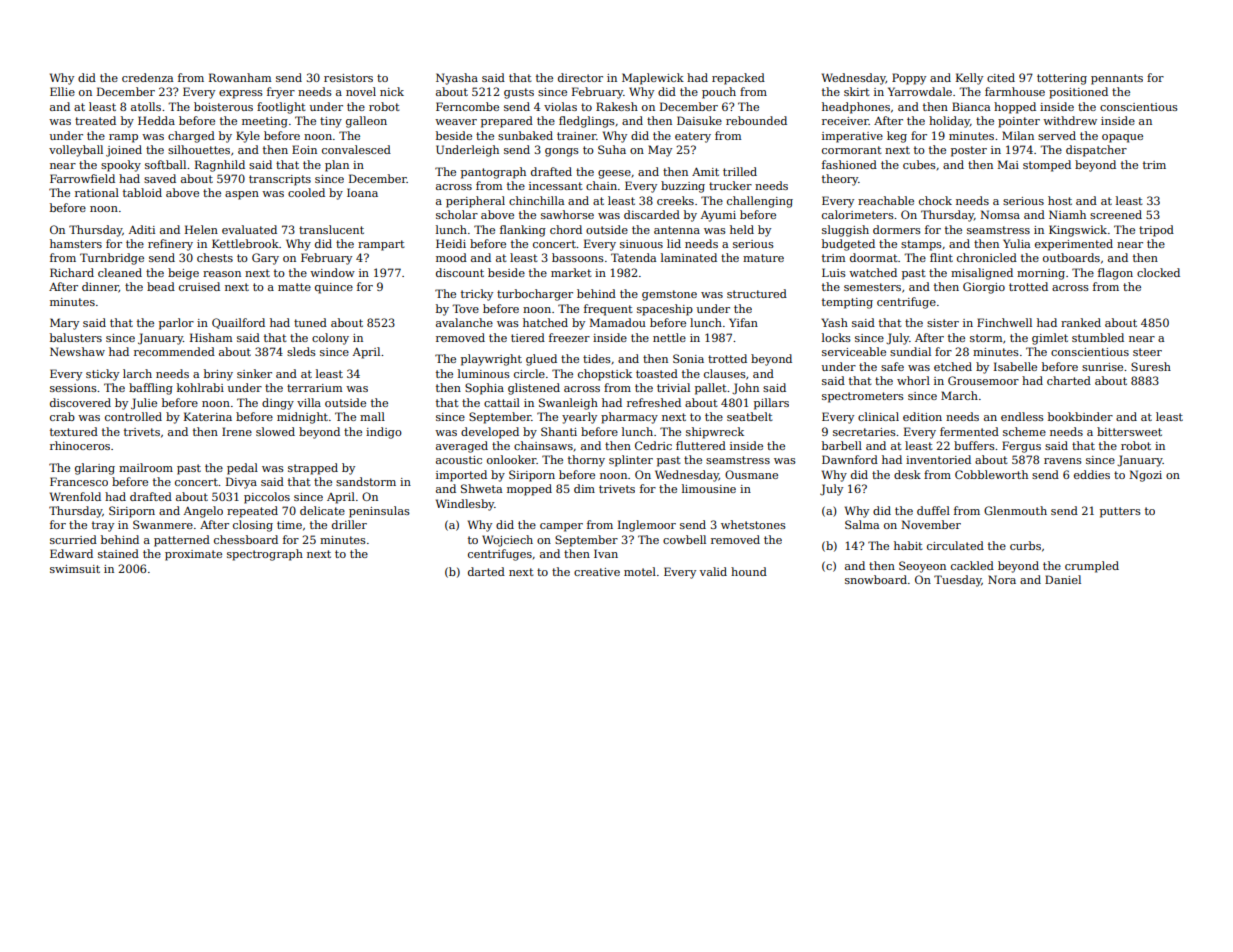 The image size is (1233, 952). I want to click on bittersweet, so click(1129, 431).
